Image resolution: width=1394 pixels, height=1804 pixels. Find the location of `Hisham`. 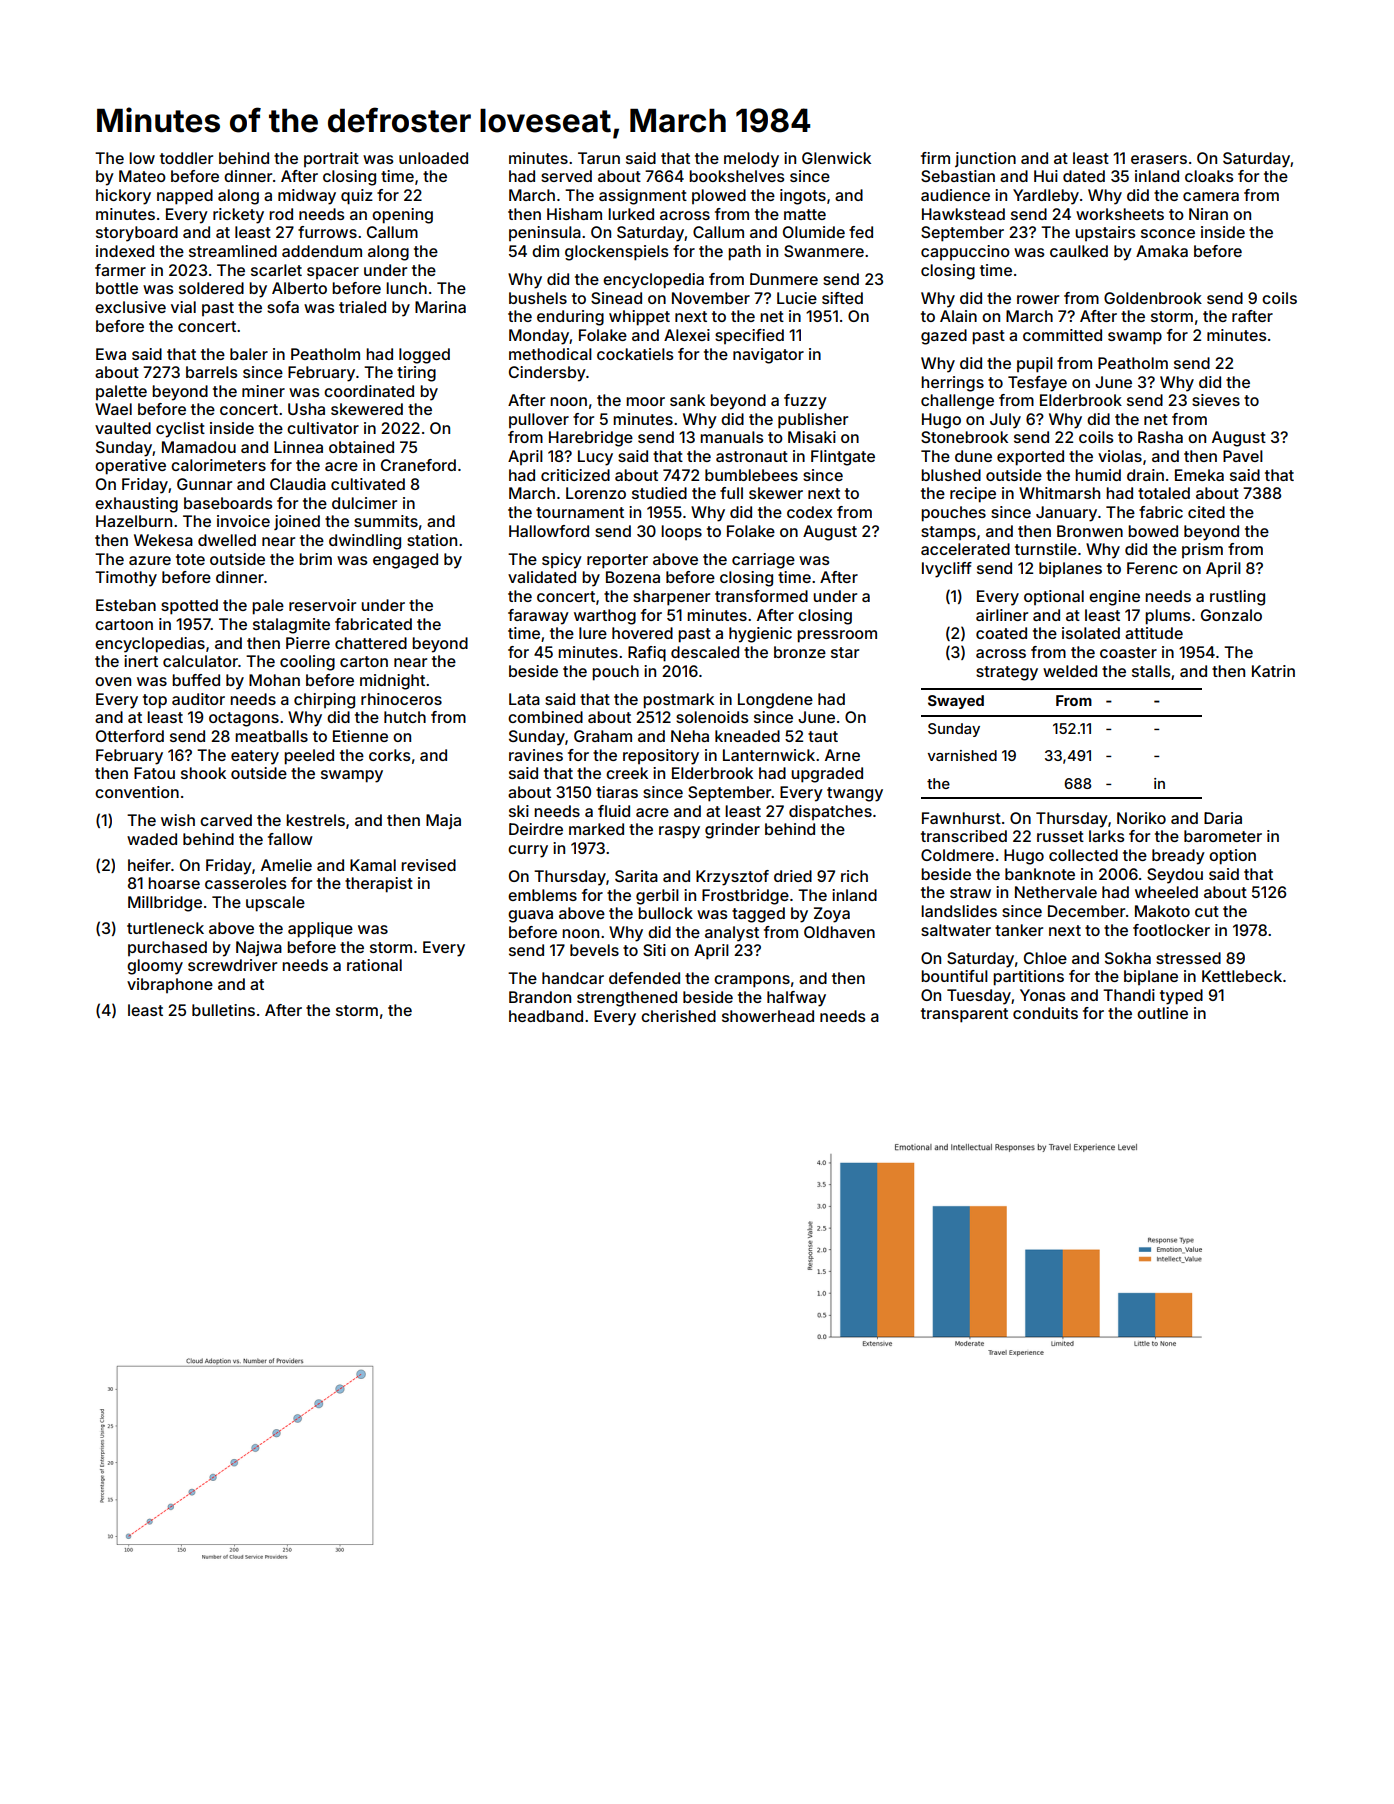

Hisham is located at coordinates (574, 214).
